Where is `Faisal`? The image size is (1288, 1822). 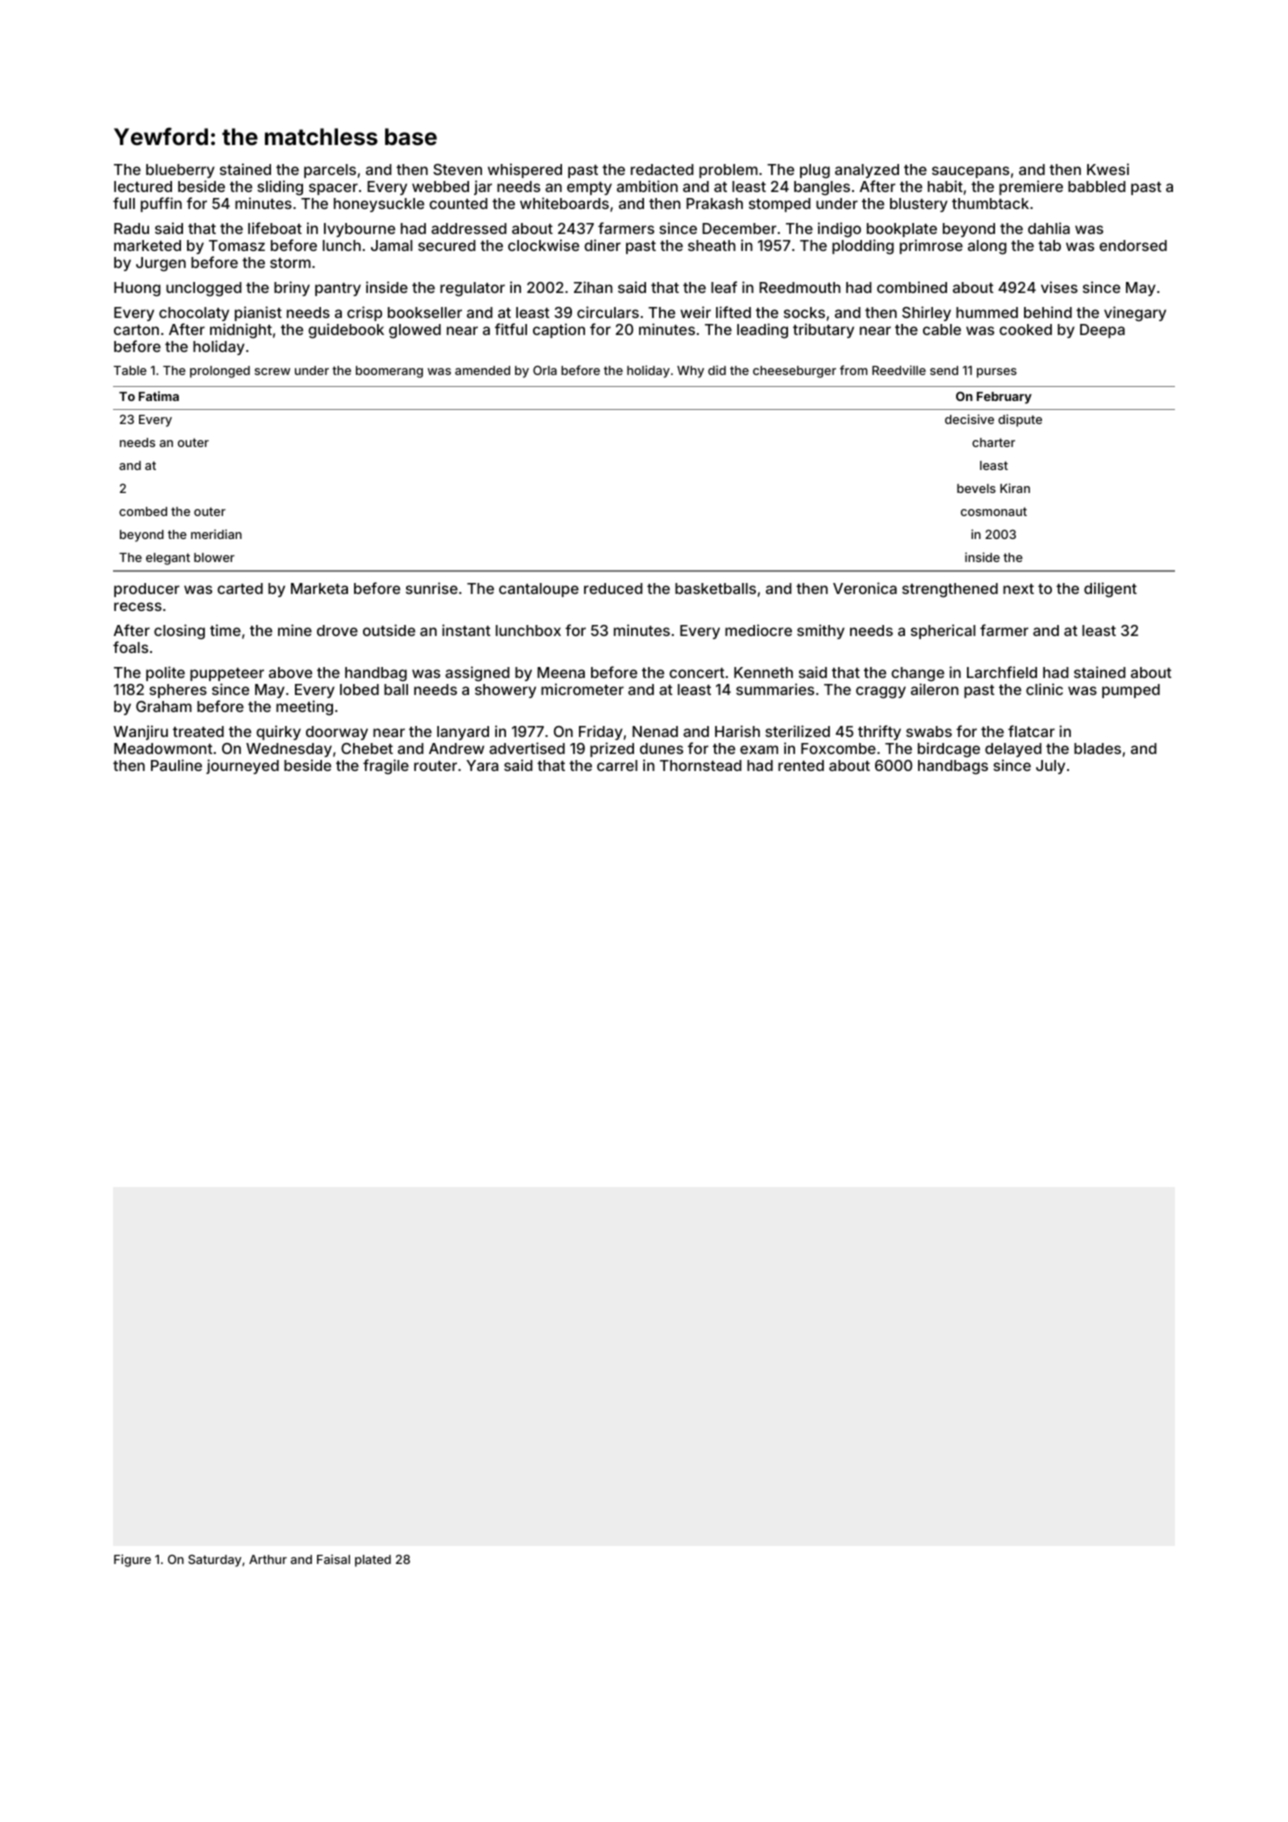
Faisal is located at coordinates (333, 1559).
